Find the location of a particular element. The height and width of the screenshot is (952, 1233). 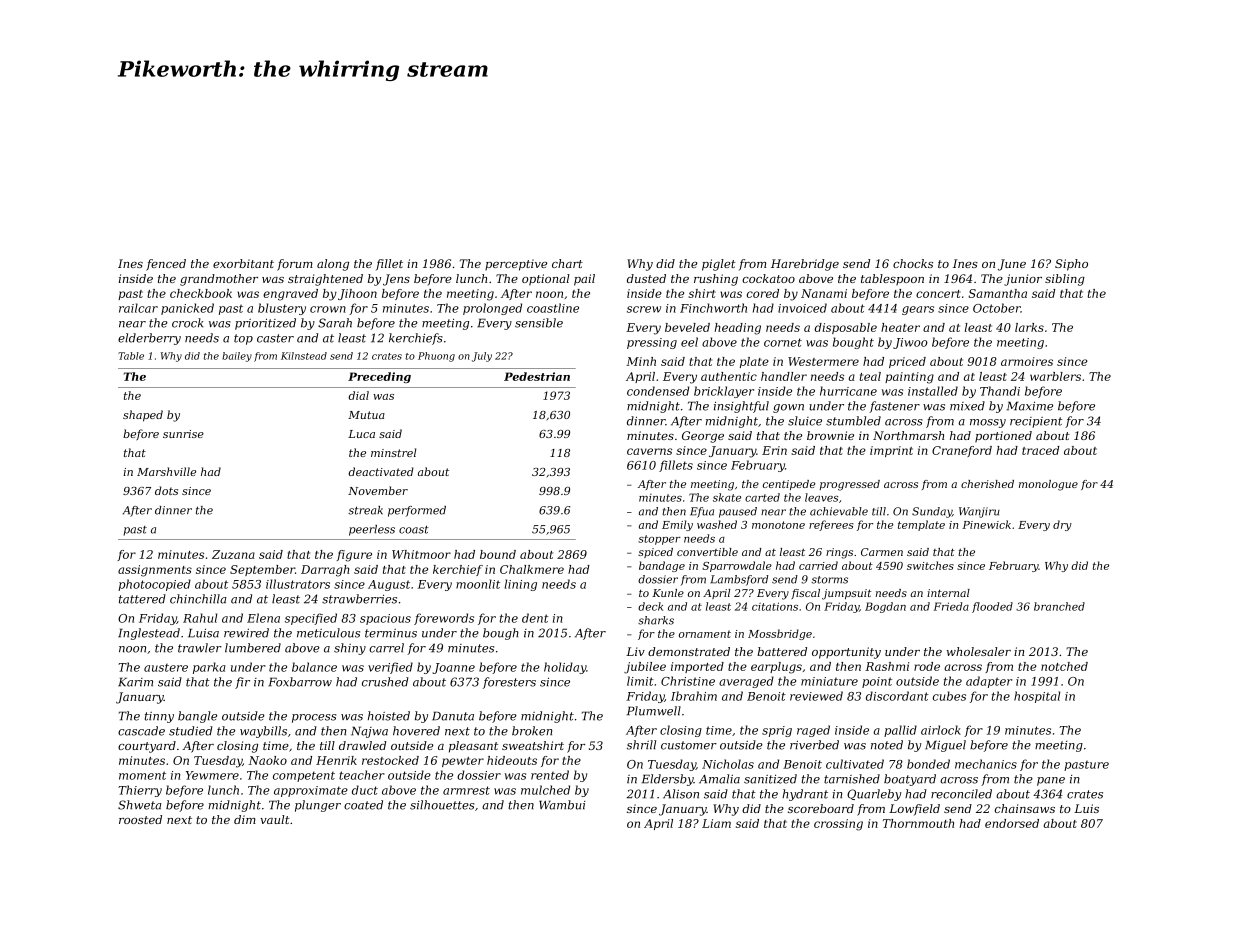

Harebridge is located at coordinates (805, 265).
